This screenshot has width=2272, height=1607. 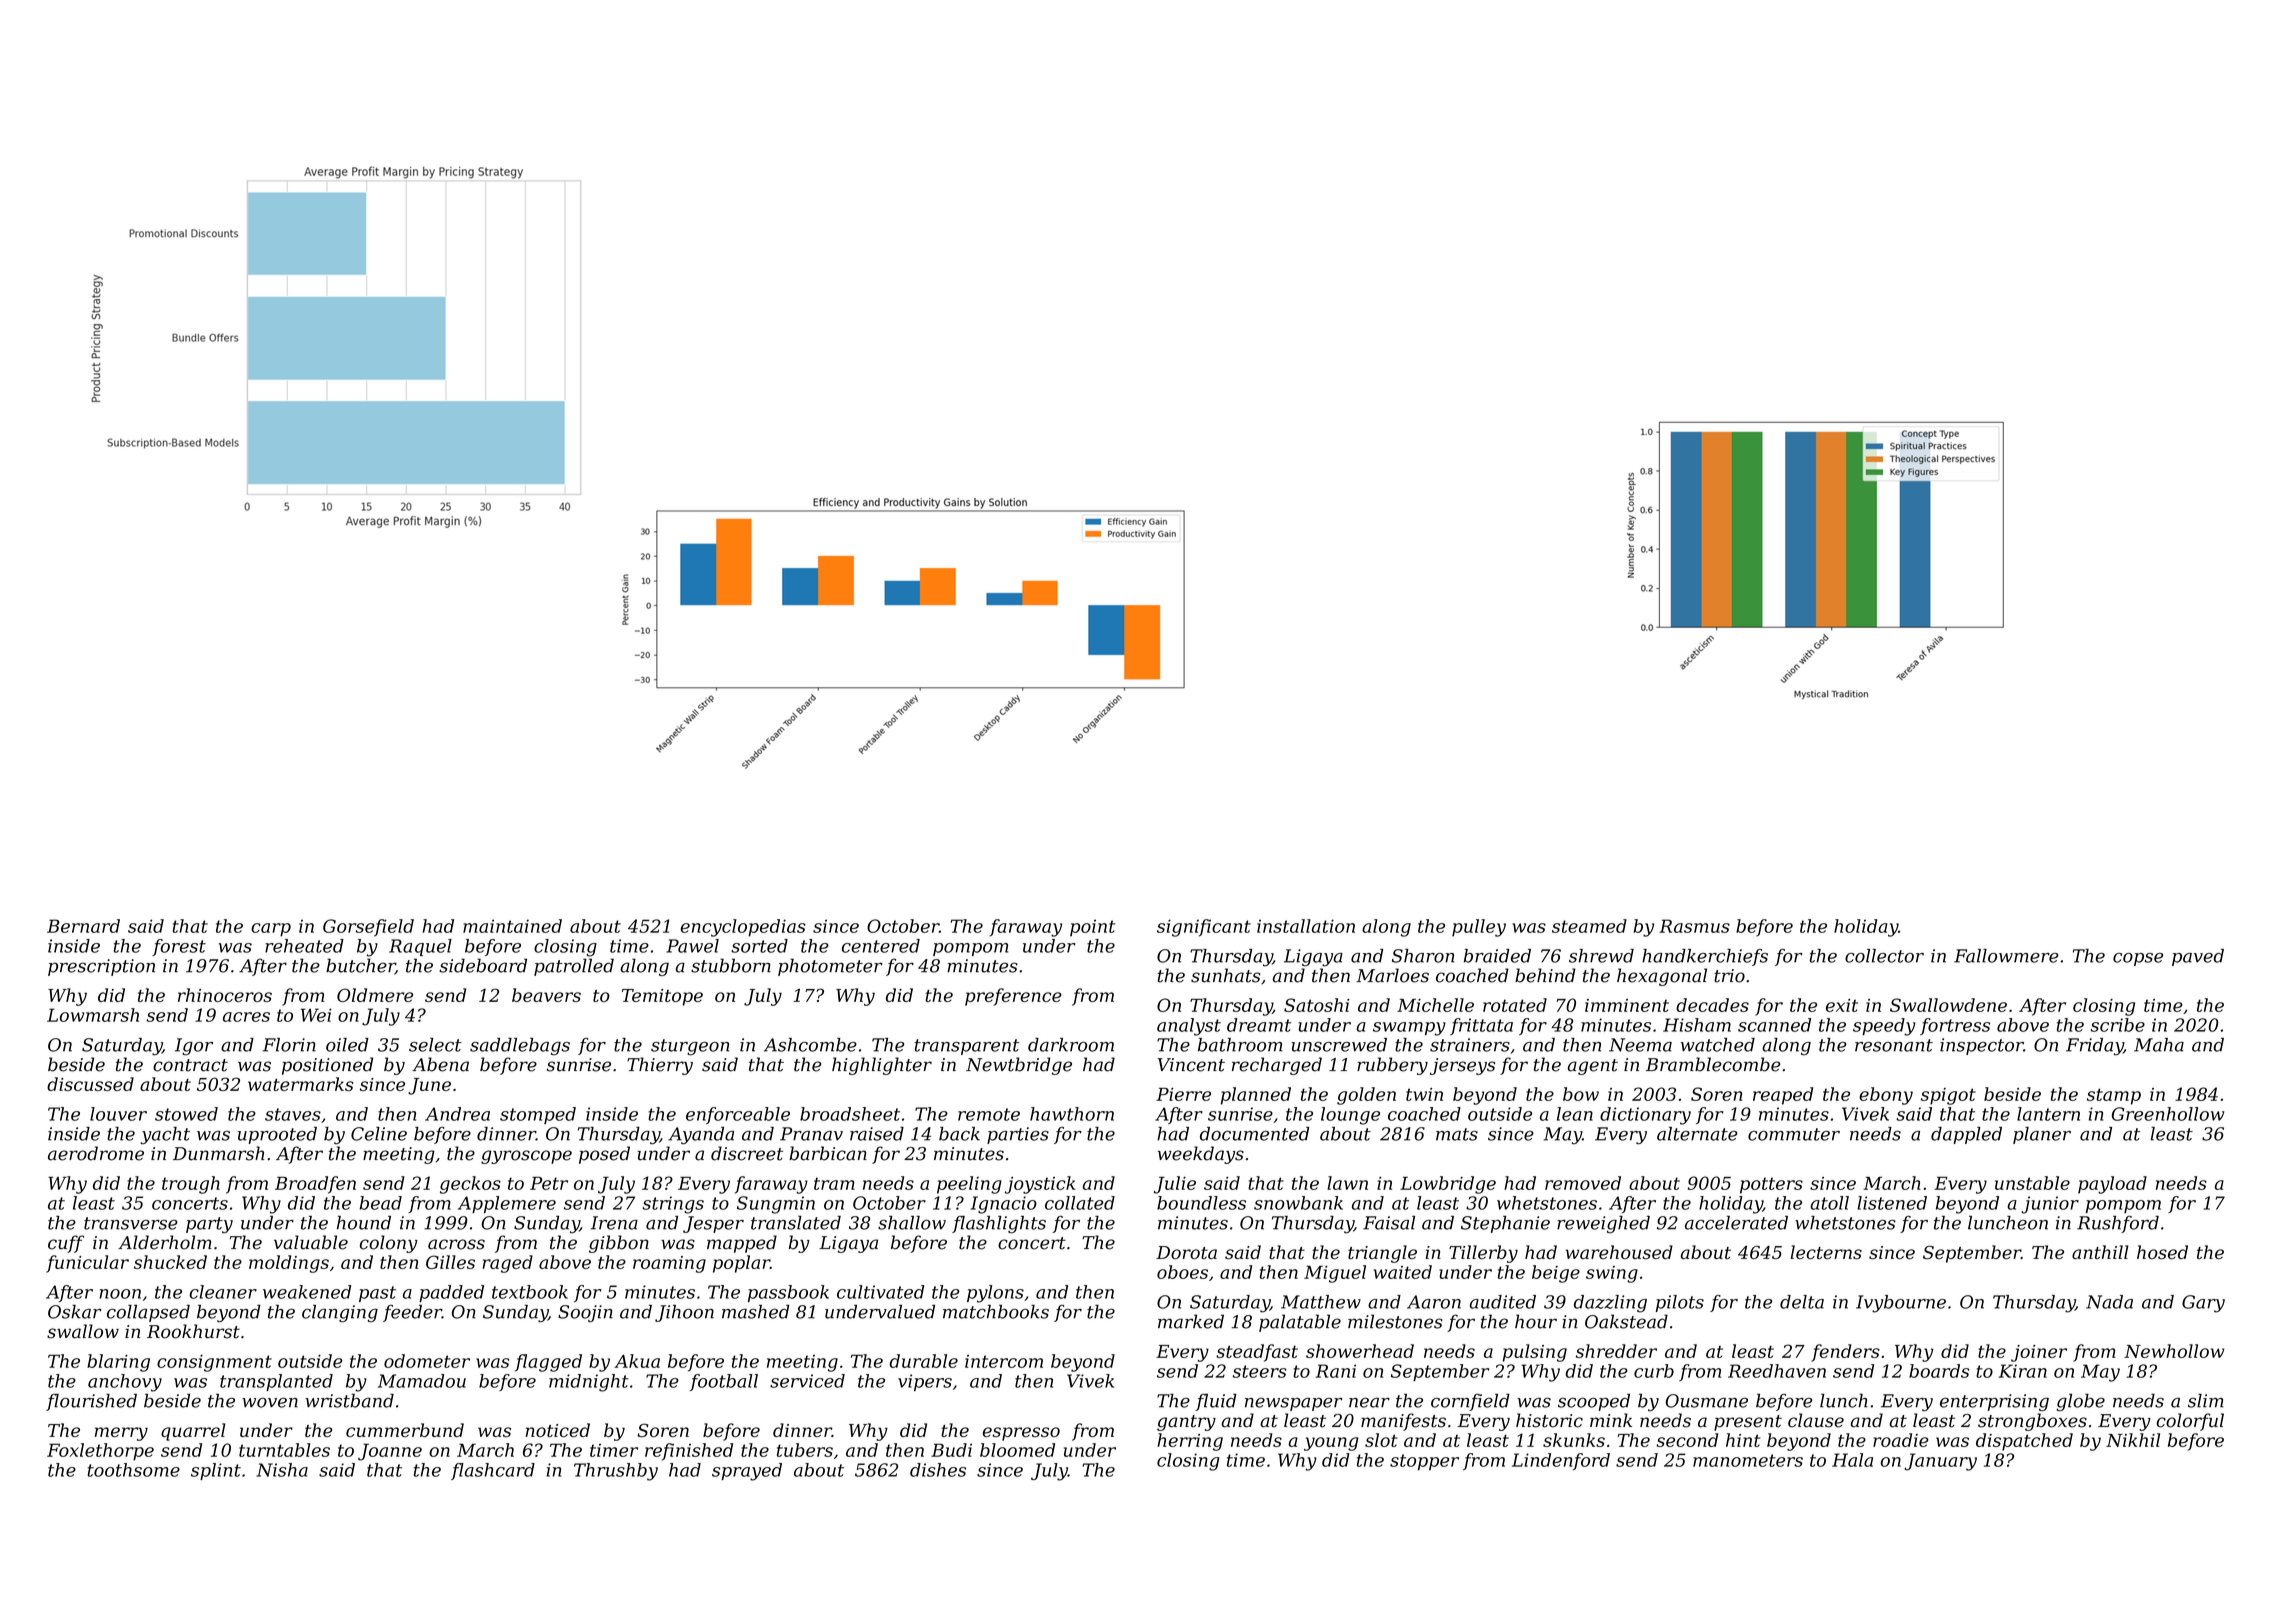 What do you see at coordinates (2174, 1351) in the screenshot?
I see `Newhollow` at bounding box center [2174, 1351].
